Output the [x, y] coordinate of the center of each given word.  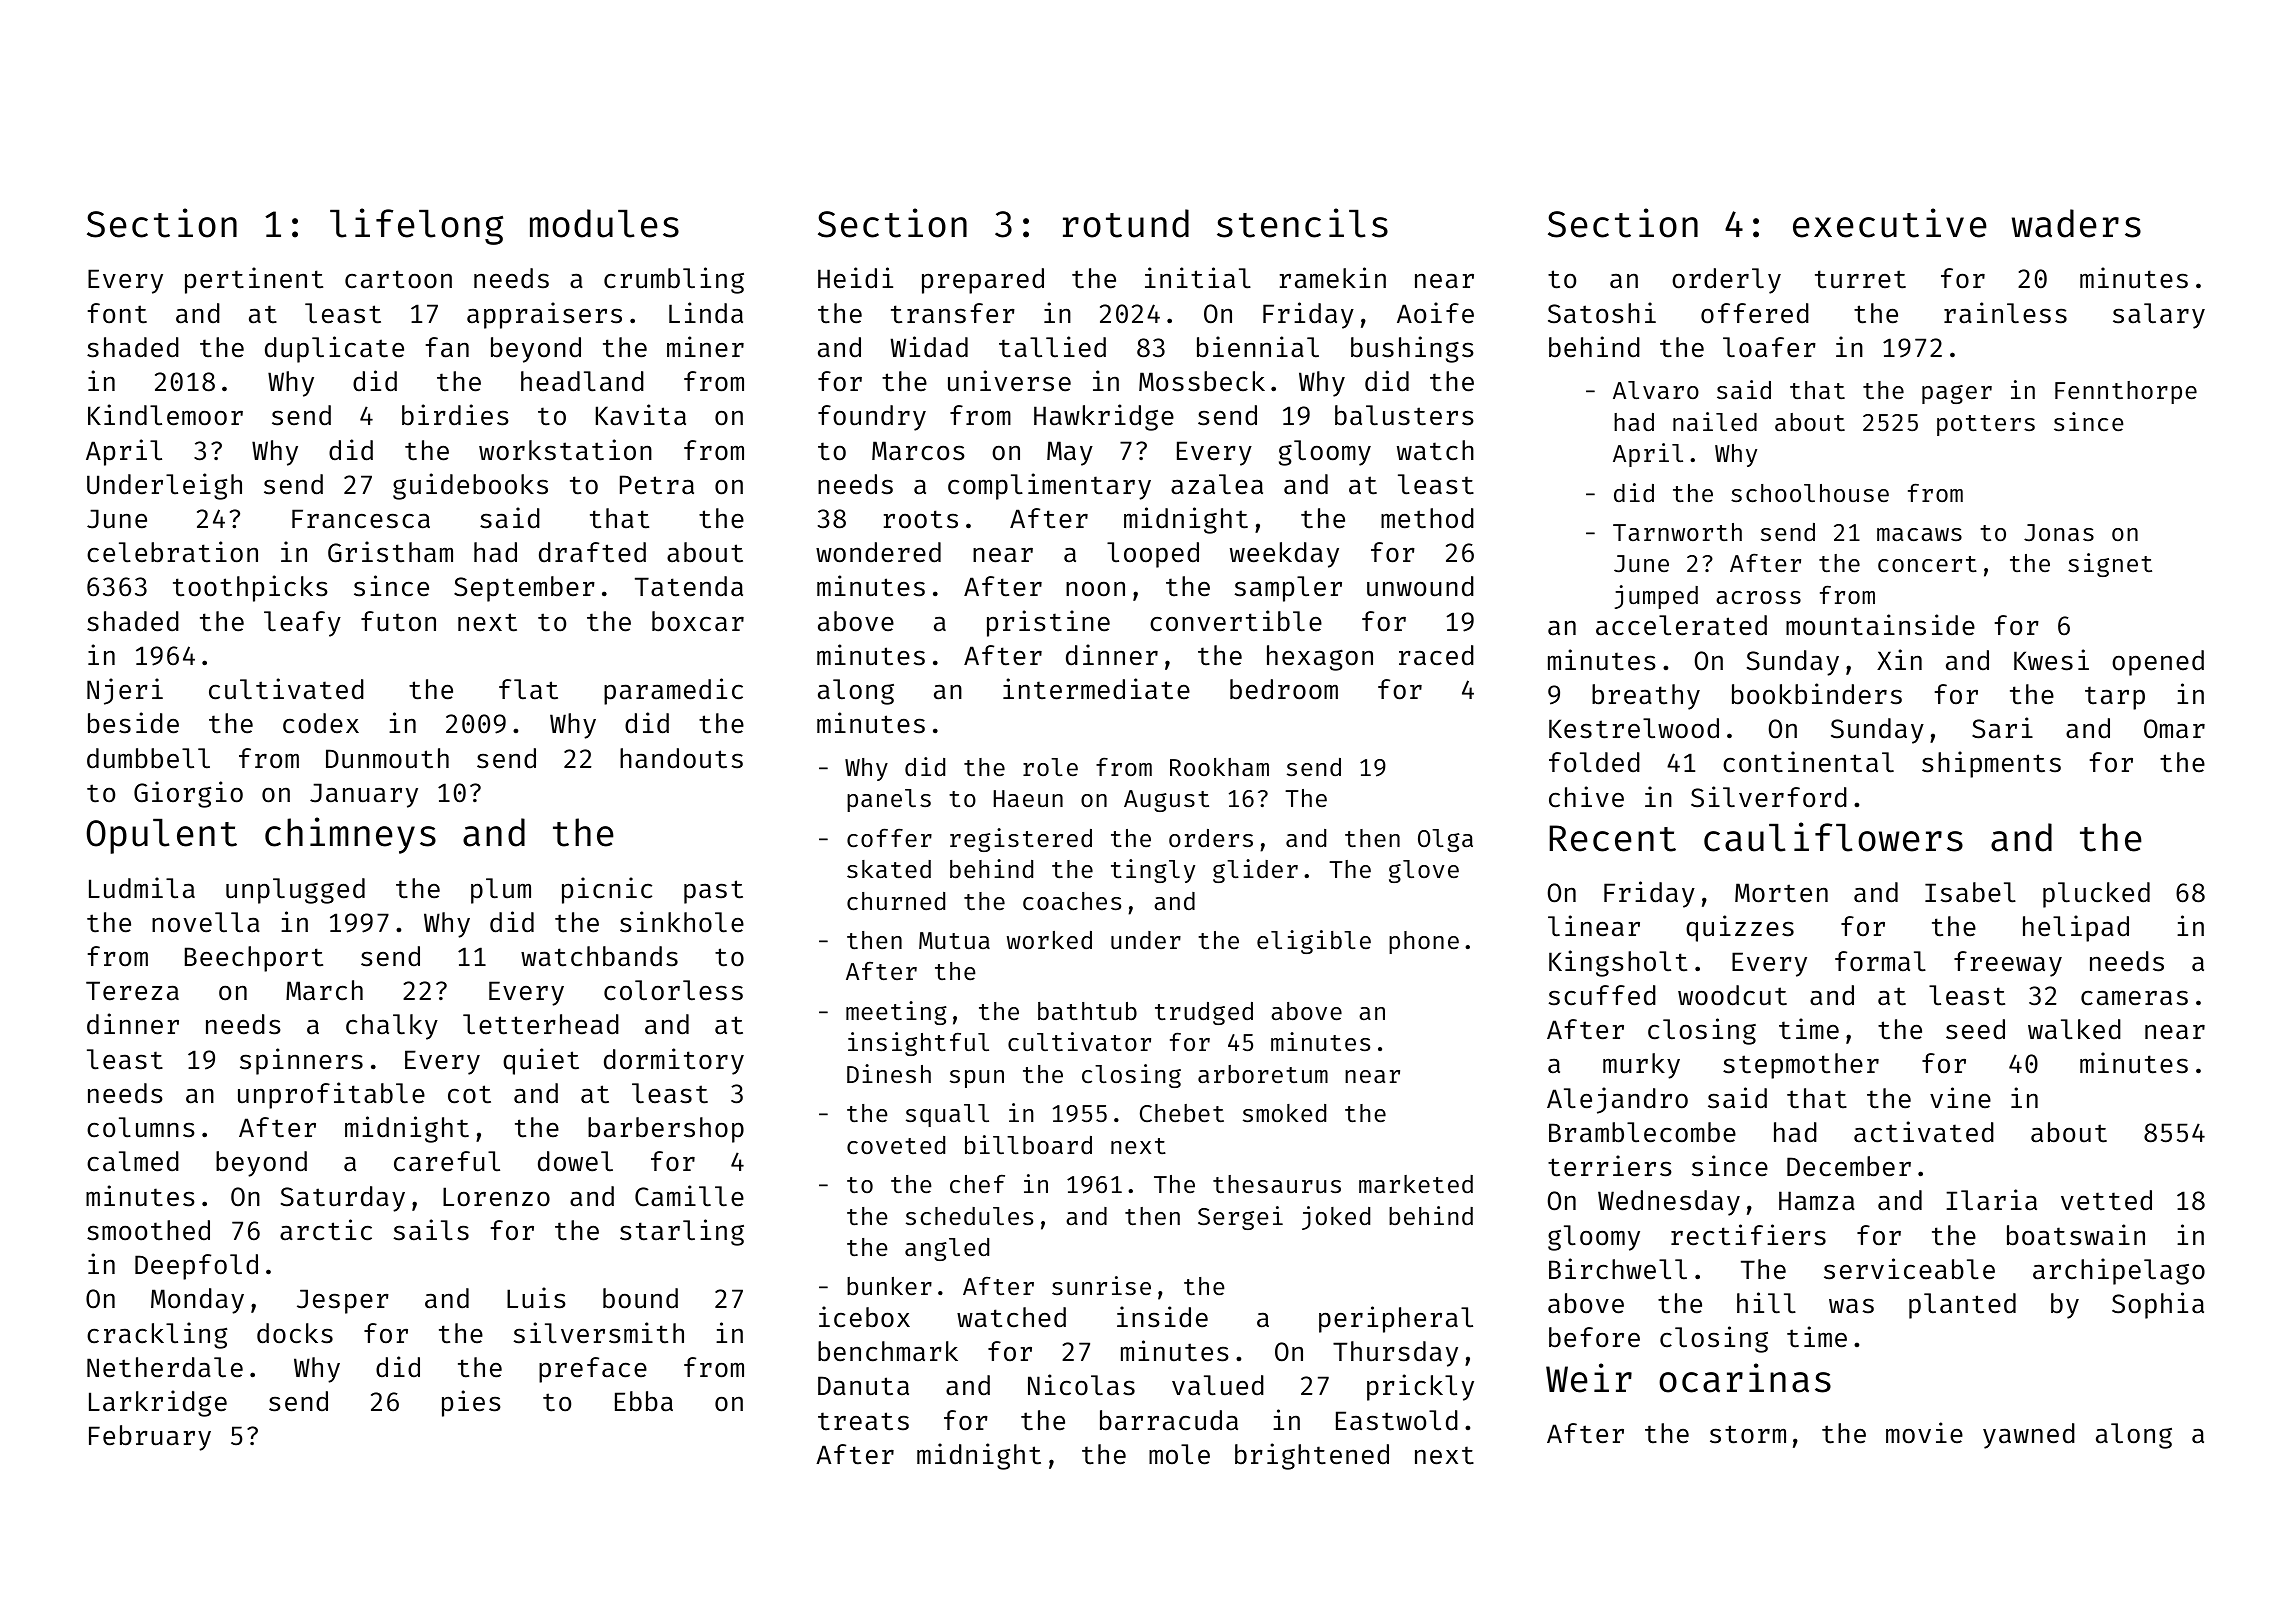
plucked [2096, 895]
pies [471, 1403]
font [117, 313]
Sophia [2158, 1305]
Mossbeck [1202, 381]
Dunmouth [387, 758]
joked [1336, 1218]
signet [2110, 565]
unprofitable [331, 1095]
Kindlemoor [165, 415]
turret [1860, 279]
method [1427, 518]
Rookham [1219, 767]
